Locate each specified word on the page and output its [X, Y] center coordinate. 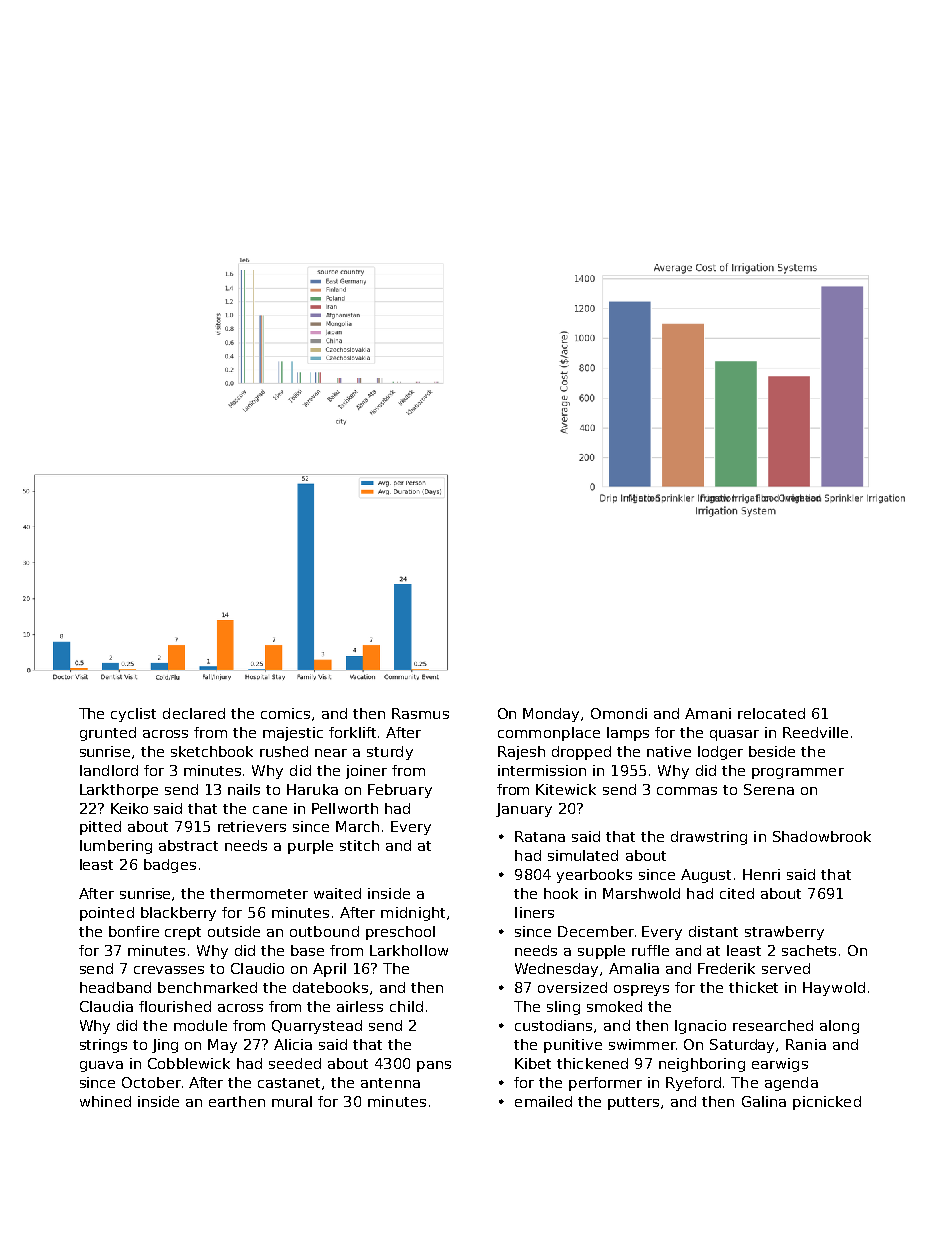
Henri [761, 874]
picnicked [827, 1103]
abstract [188, 845]
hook [561, 893]
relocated [771, 713]
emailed [543, 1101]
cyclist [133, 715]
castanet [289, 1083]
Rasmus [420, 713]
